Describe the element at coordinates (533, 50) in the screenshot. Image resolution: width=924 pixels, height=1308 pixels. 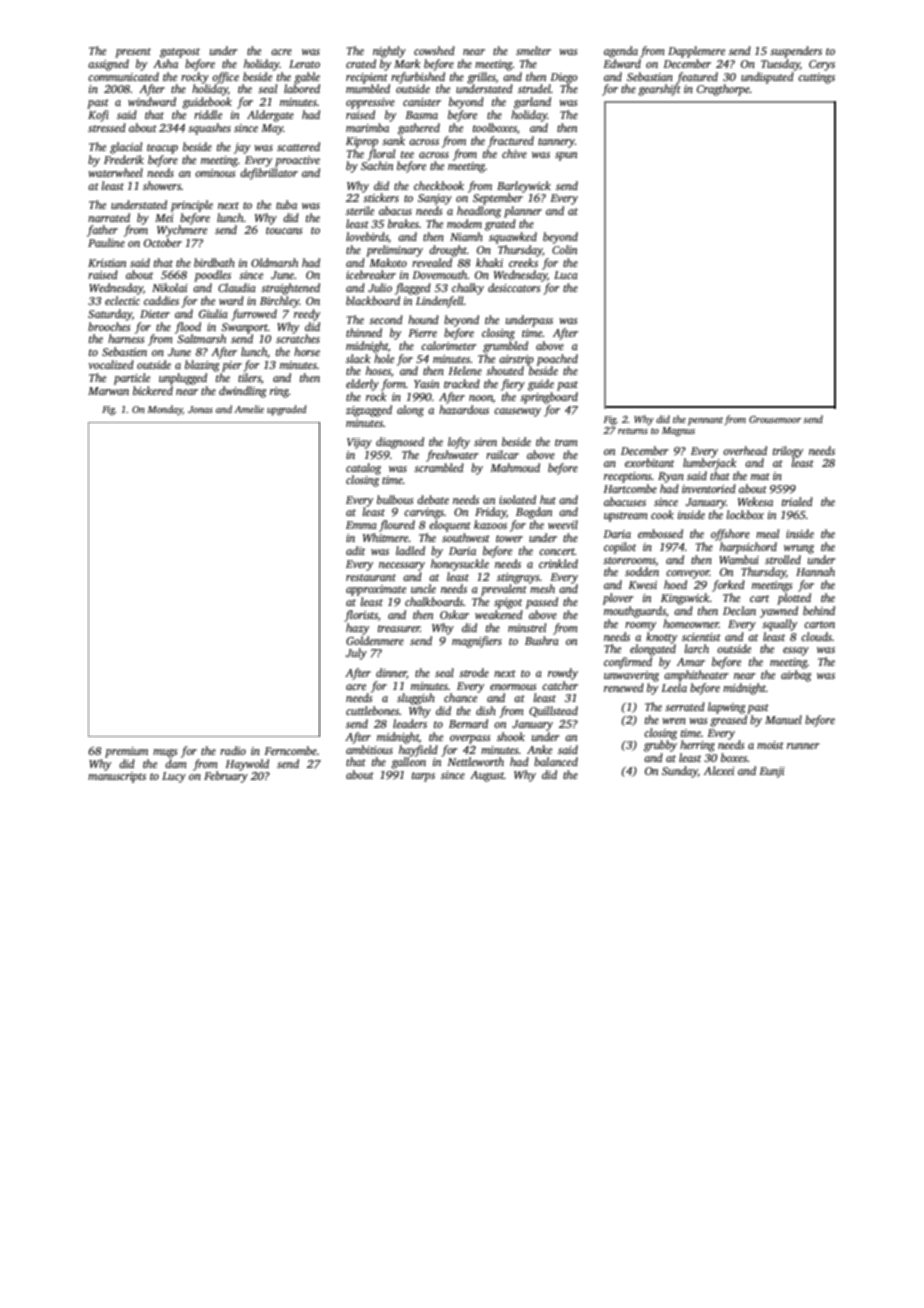
I see `smelter` at that location.
